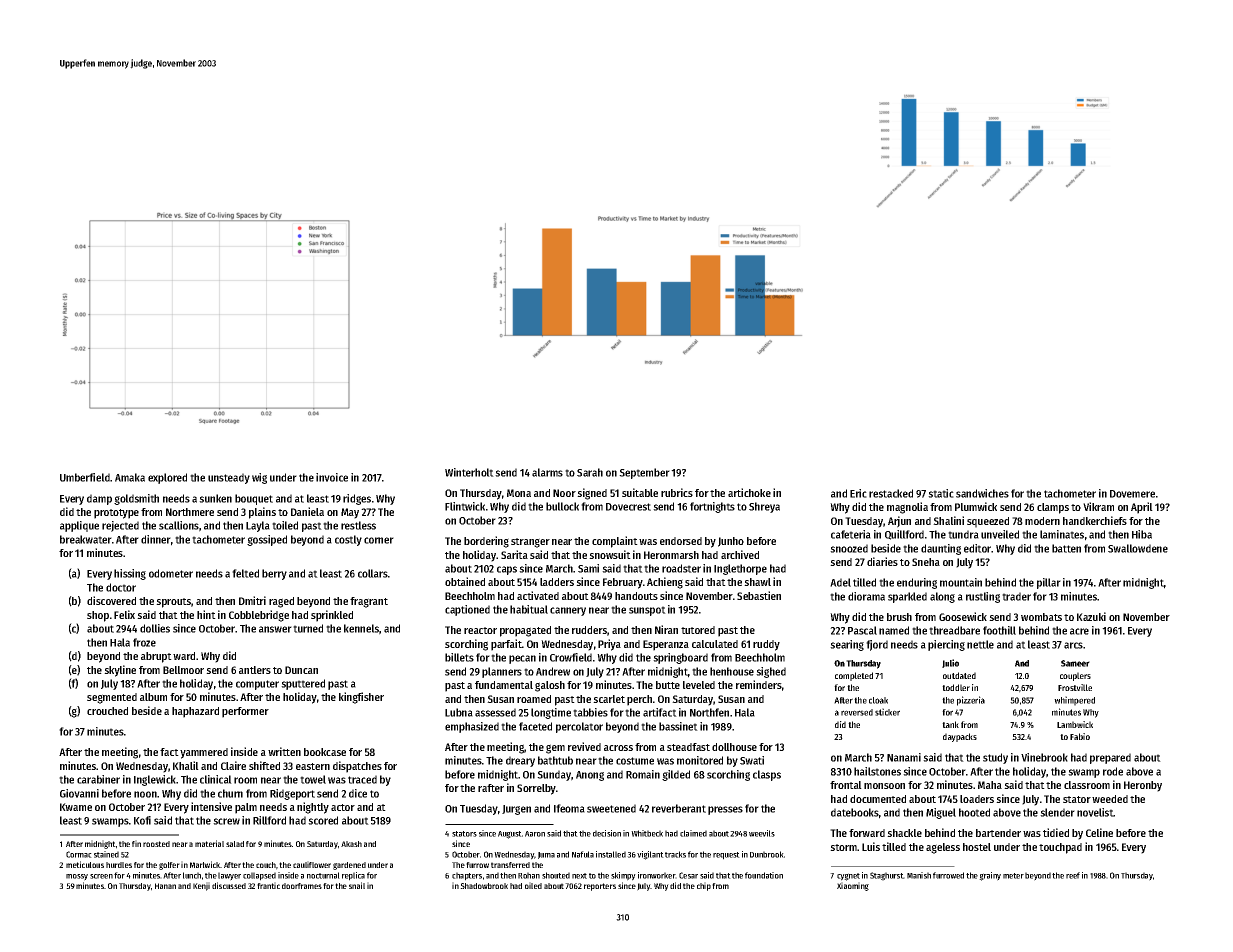  Describe the element at coordinates (529, 609) in the screenshot. I see `habitual` at that location.
